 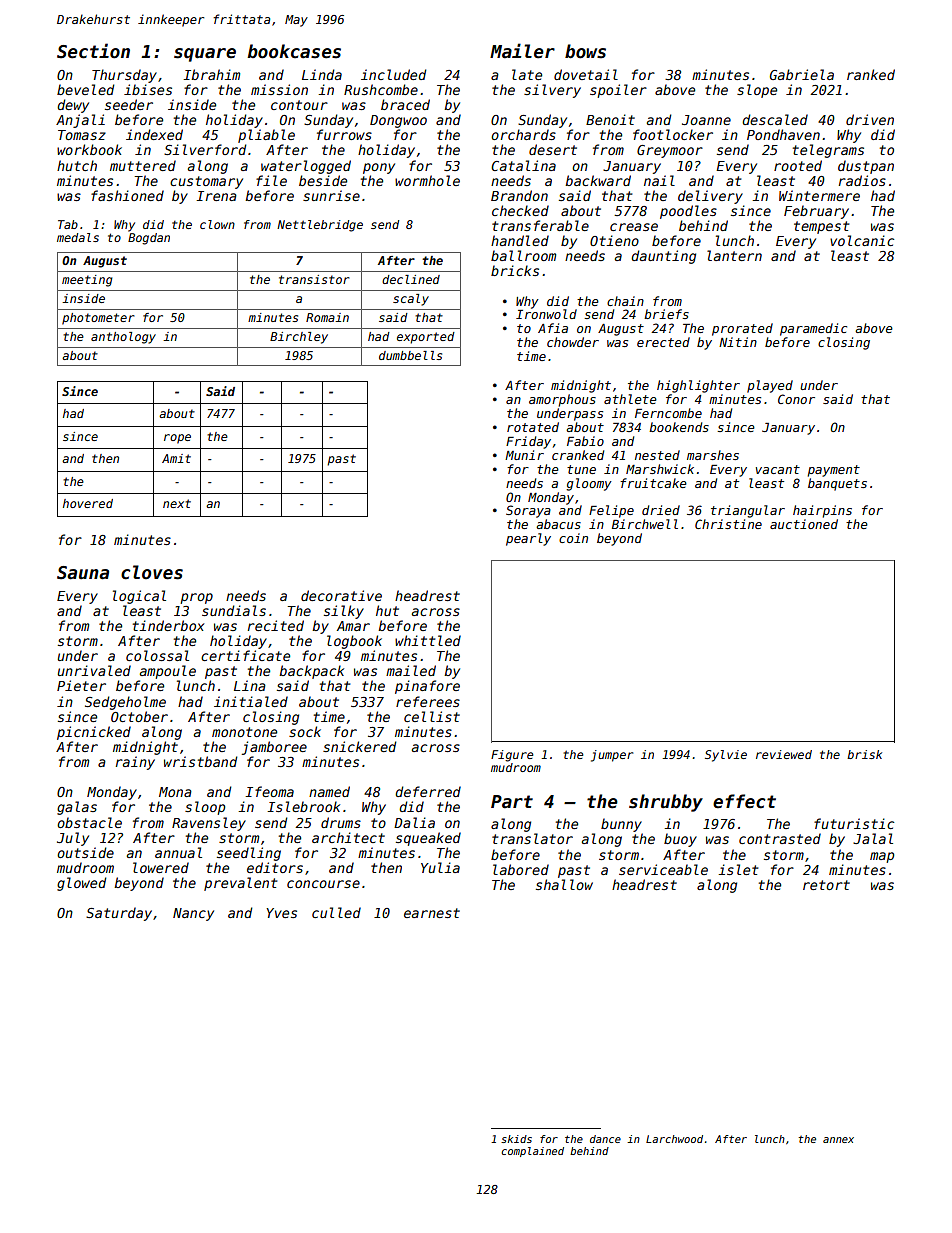 I want to click on Yves, so click(x=281, y=913).
